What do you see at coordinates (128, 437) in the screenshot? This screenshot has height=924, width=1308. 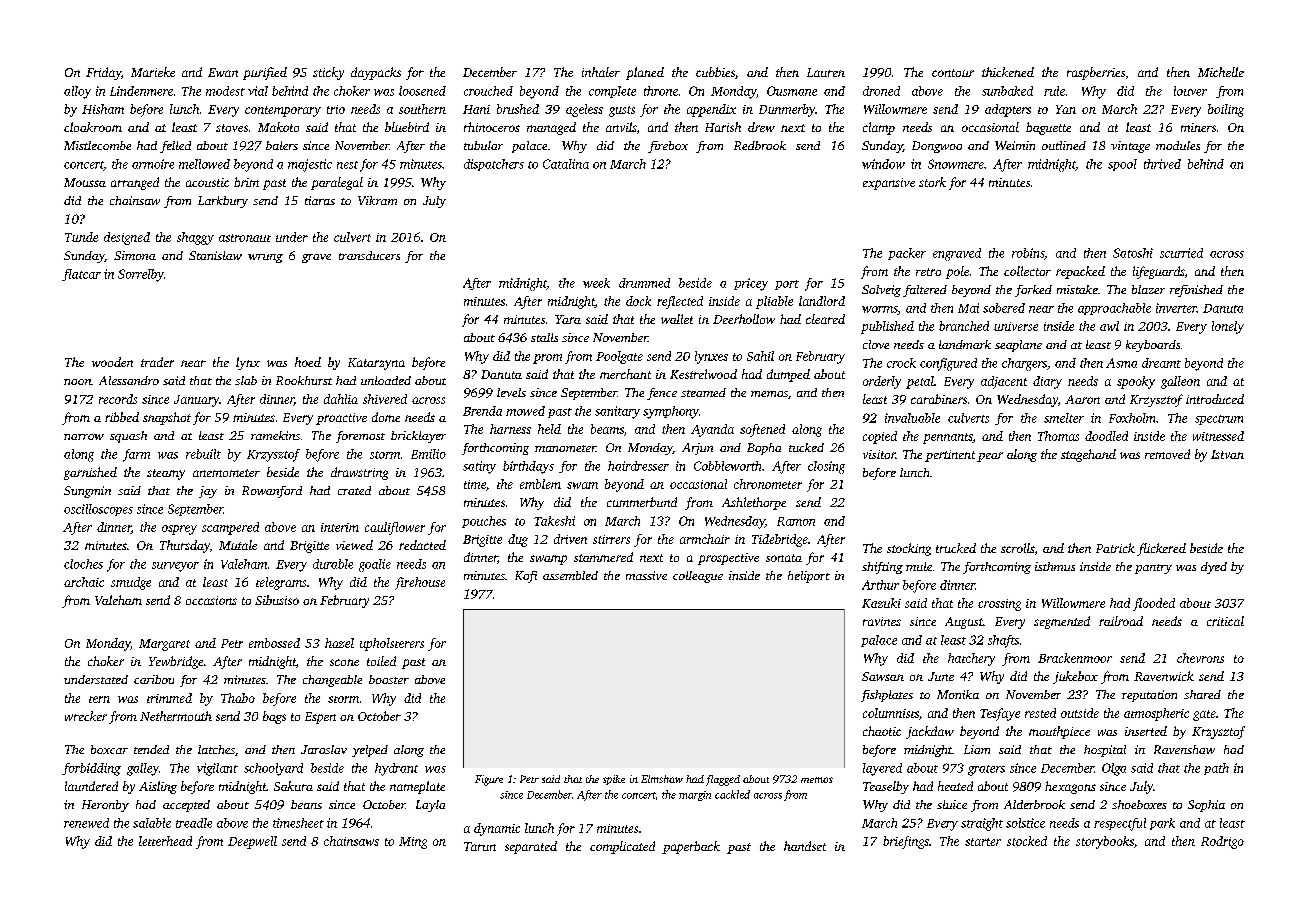 I see `squash` at bounding box center [128, 437].
